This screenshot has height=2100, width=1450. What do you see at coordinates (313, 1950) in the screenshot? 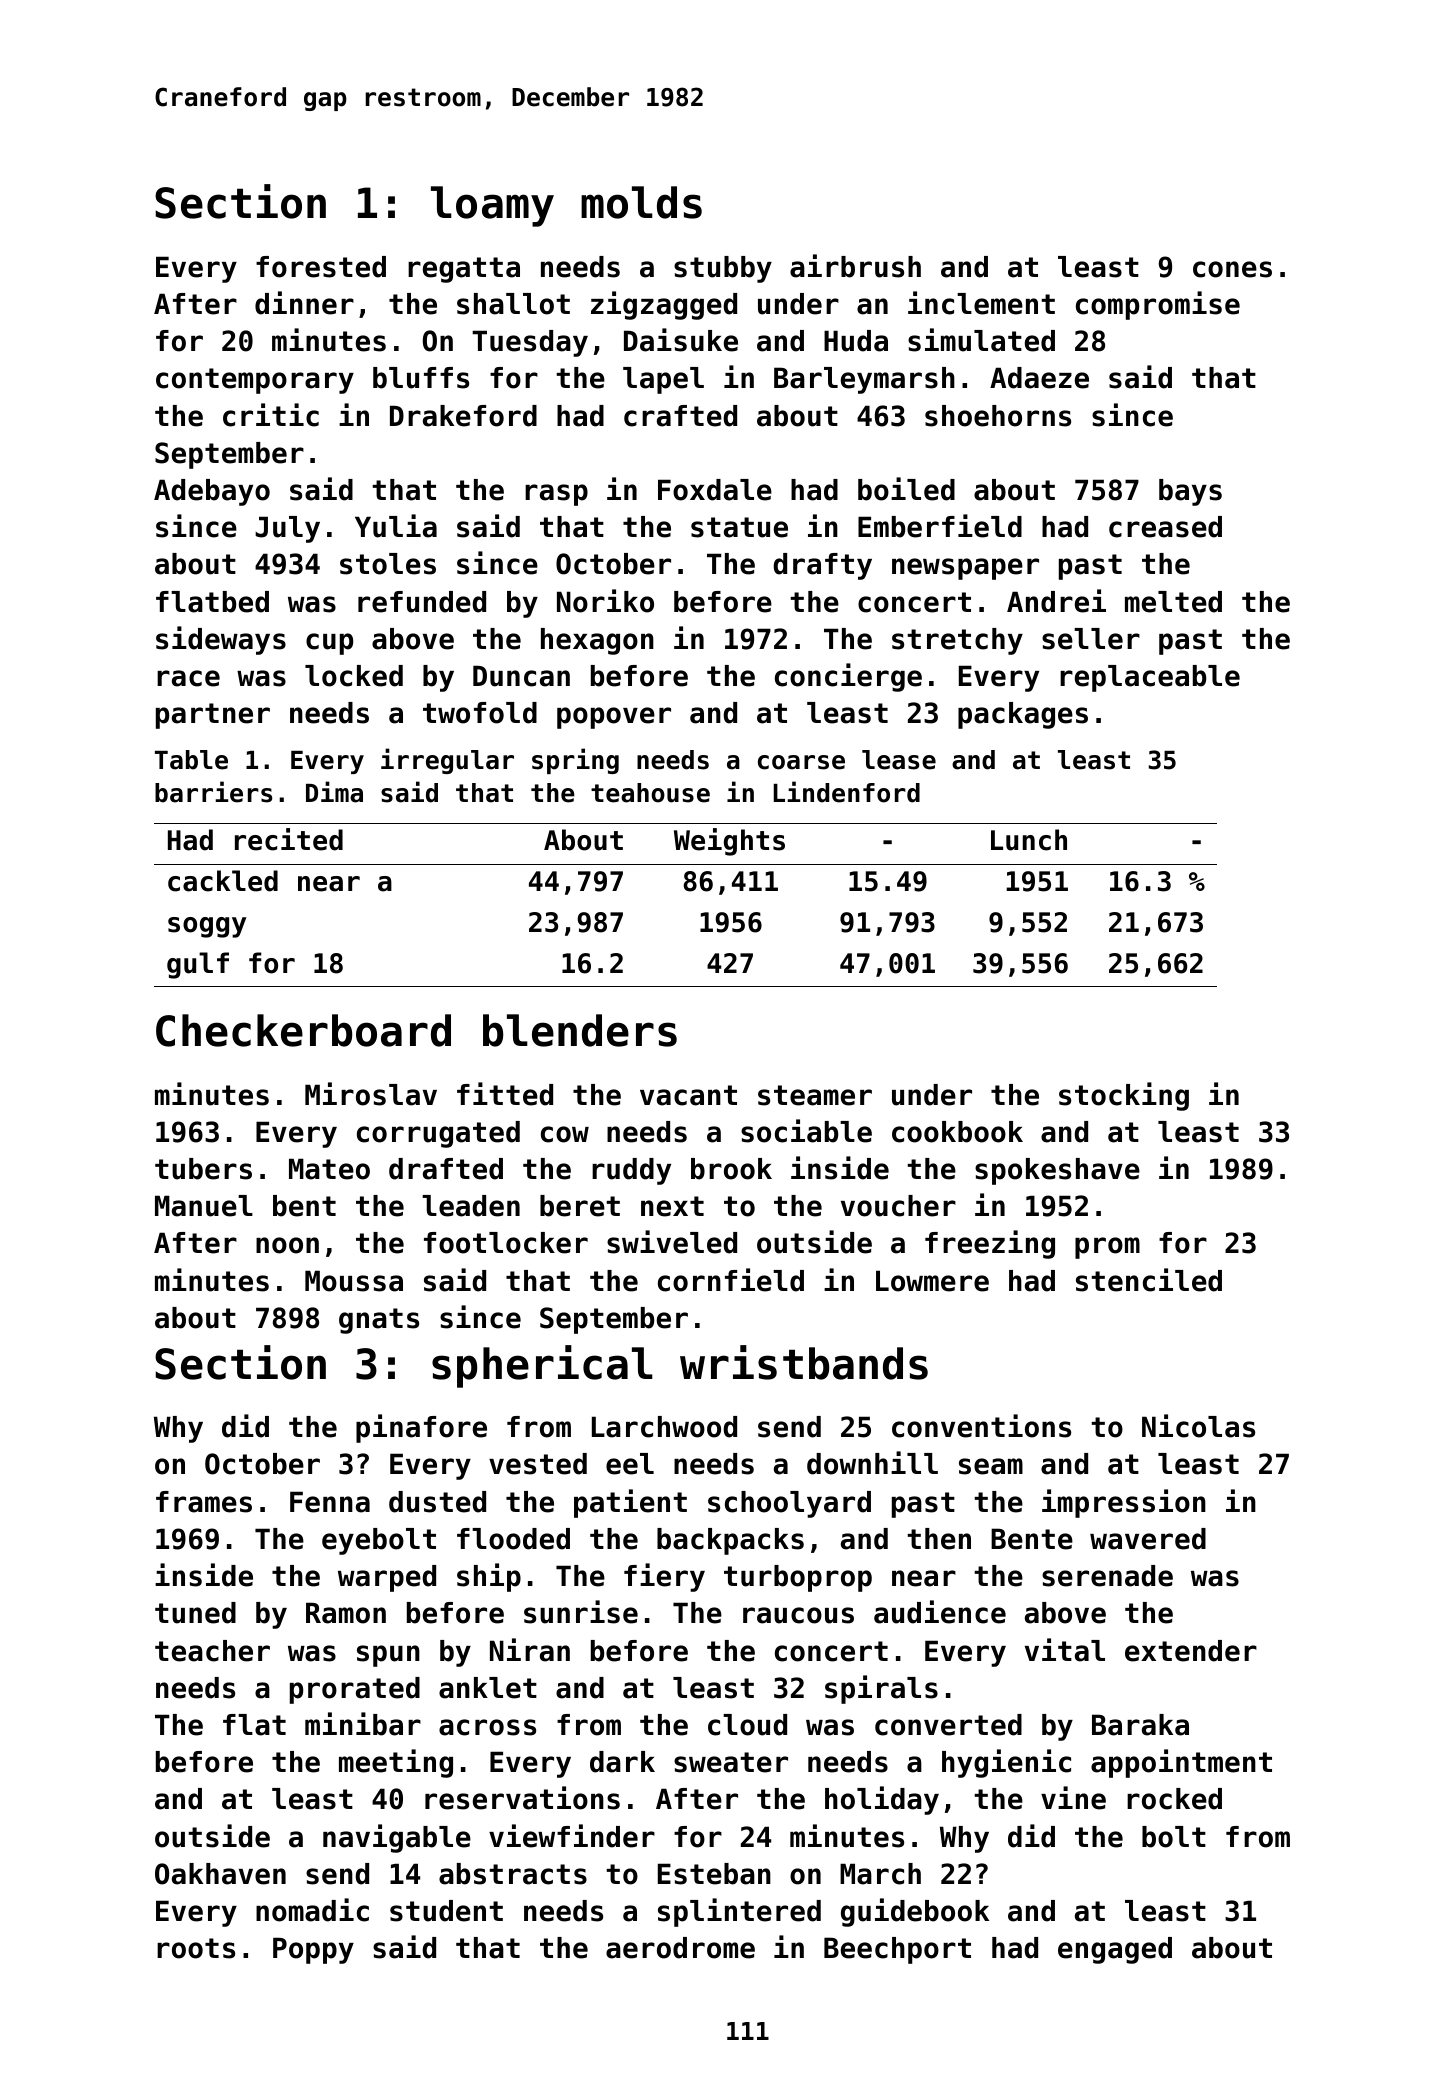
I see `Poppy` at bounding box center [313, 1950].
